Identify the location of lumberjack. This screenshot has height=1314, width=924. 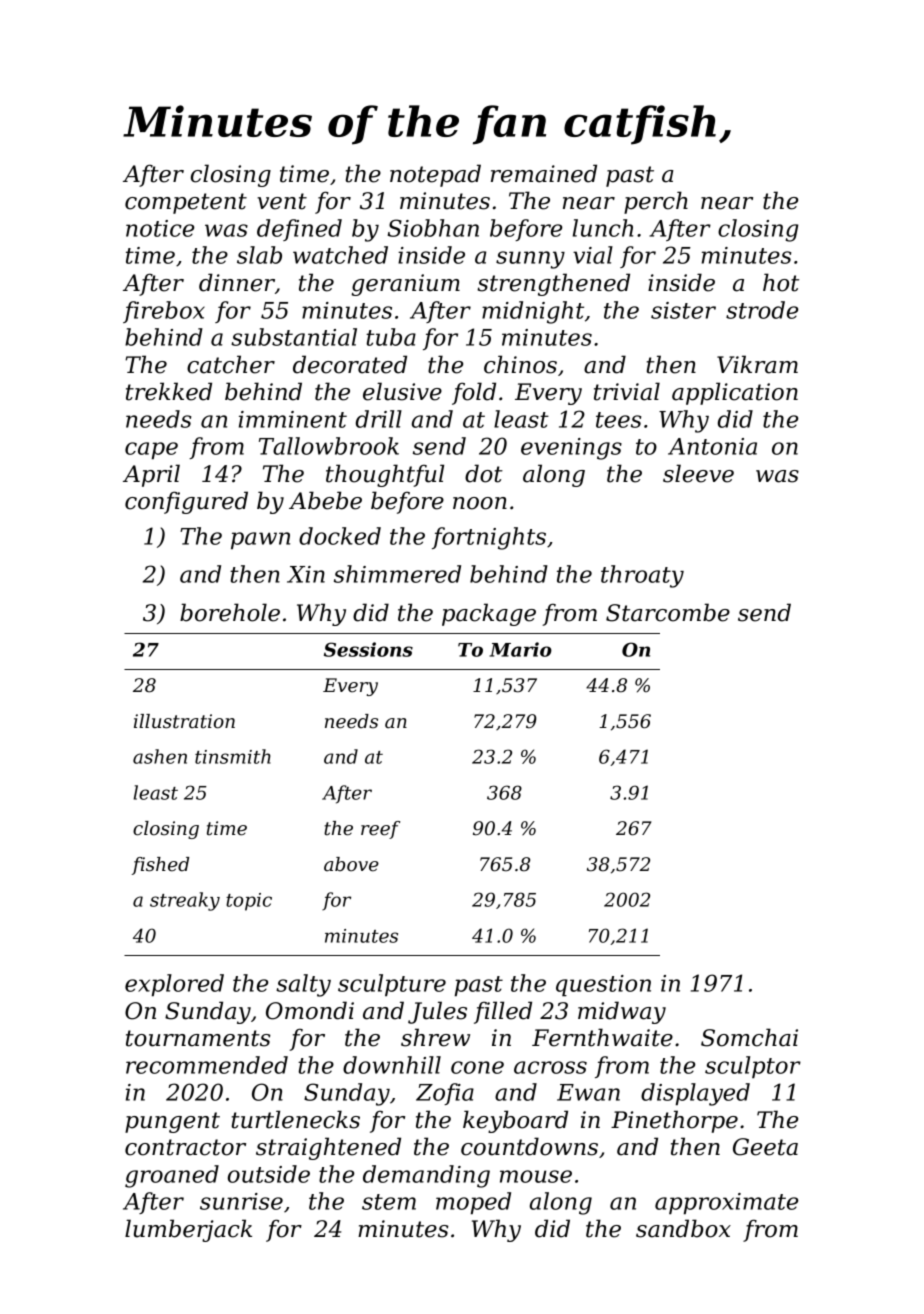
(188, 1230).
